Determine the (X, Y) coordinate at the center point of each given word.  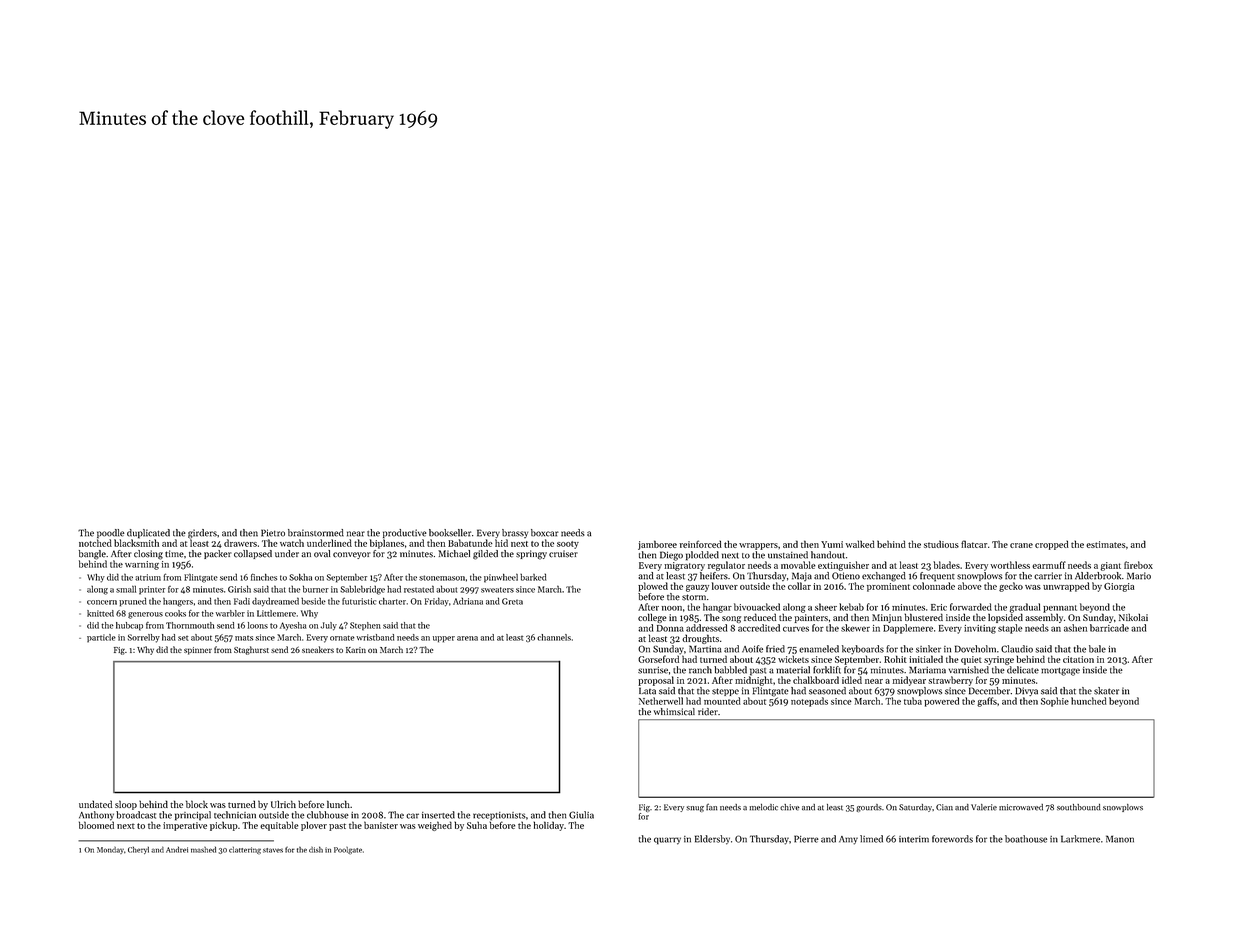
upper (444, 639)
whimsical (674, 712)
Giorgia (1119, 587)
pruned (133, 602)
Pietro (273, 533)
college (652, 618)
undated (95, 804)
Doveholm (975, 649)
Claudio (1017, 649)
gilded (485, 555)
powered (941, 702)
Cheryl (138, 850)
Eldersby (712, 840)
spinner (198, 651)
